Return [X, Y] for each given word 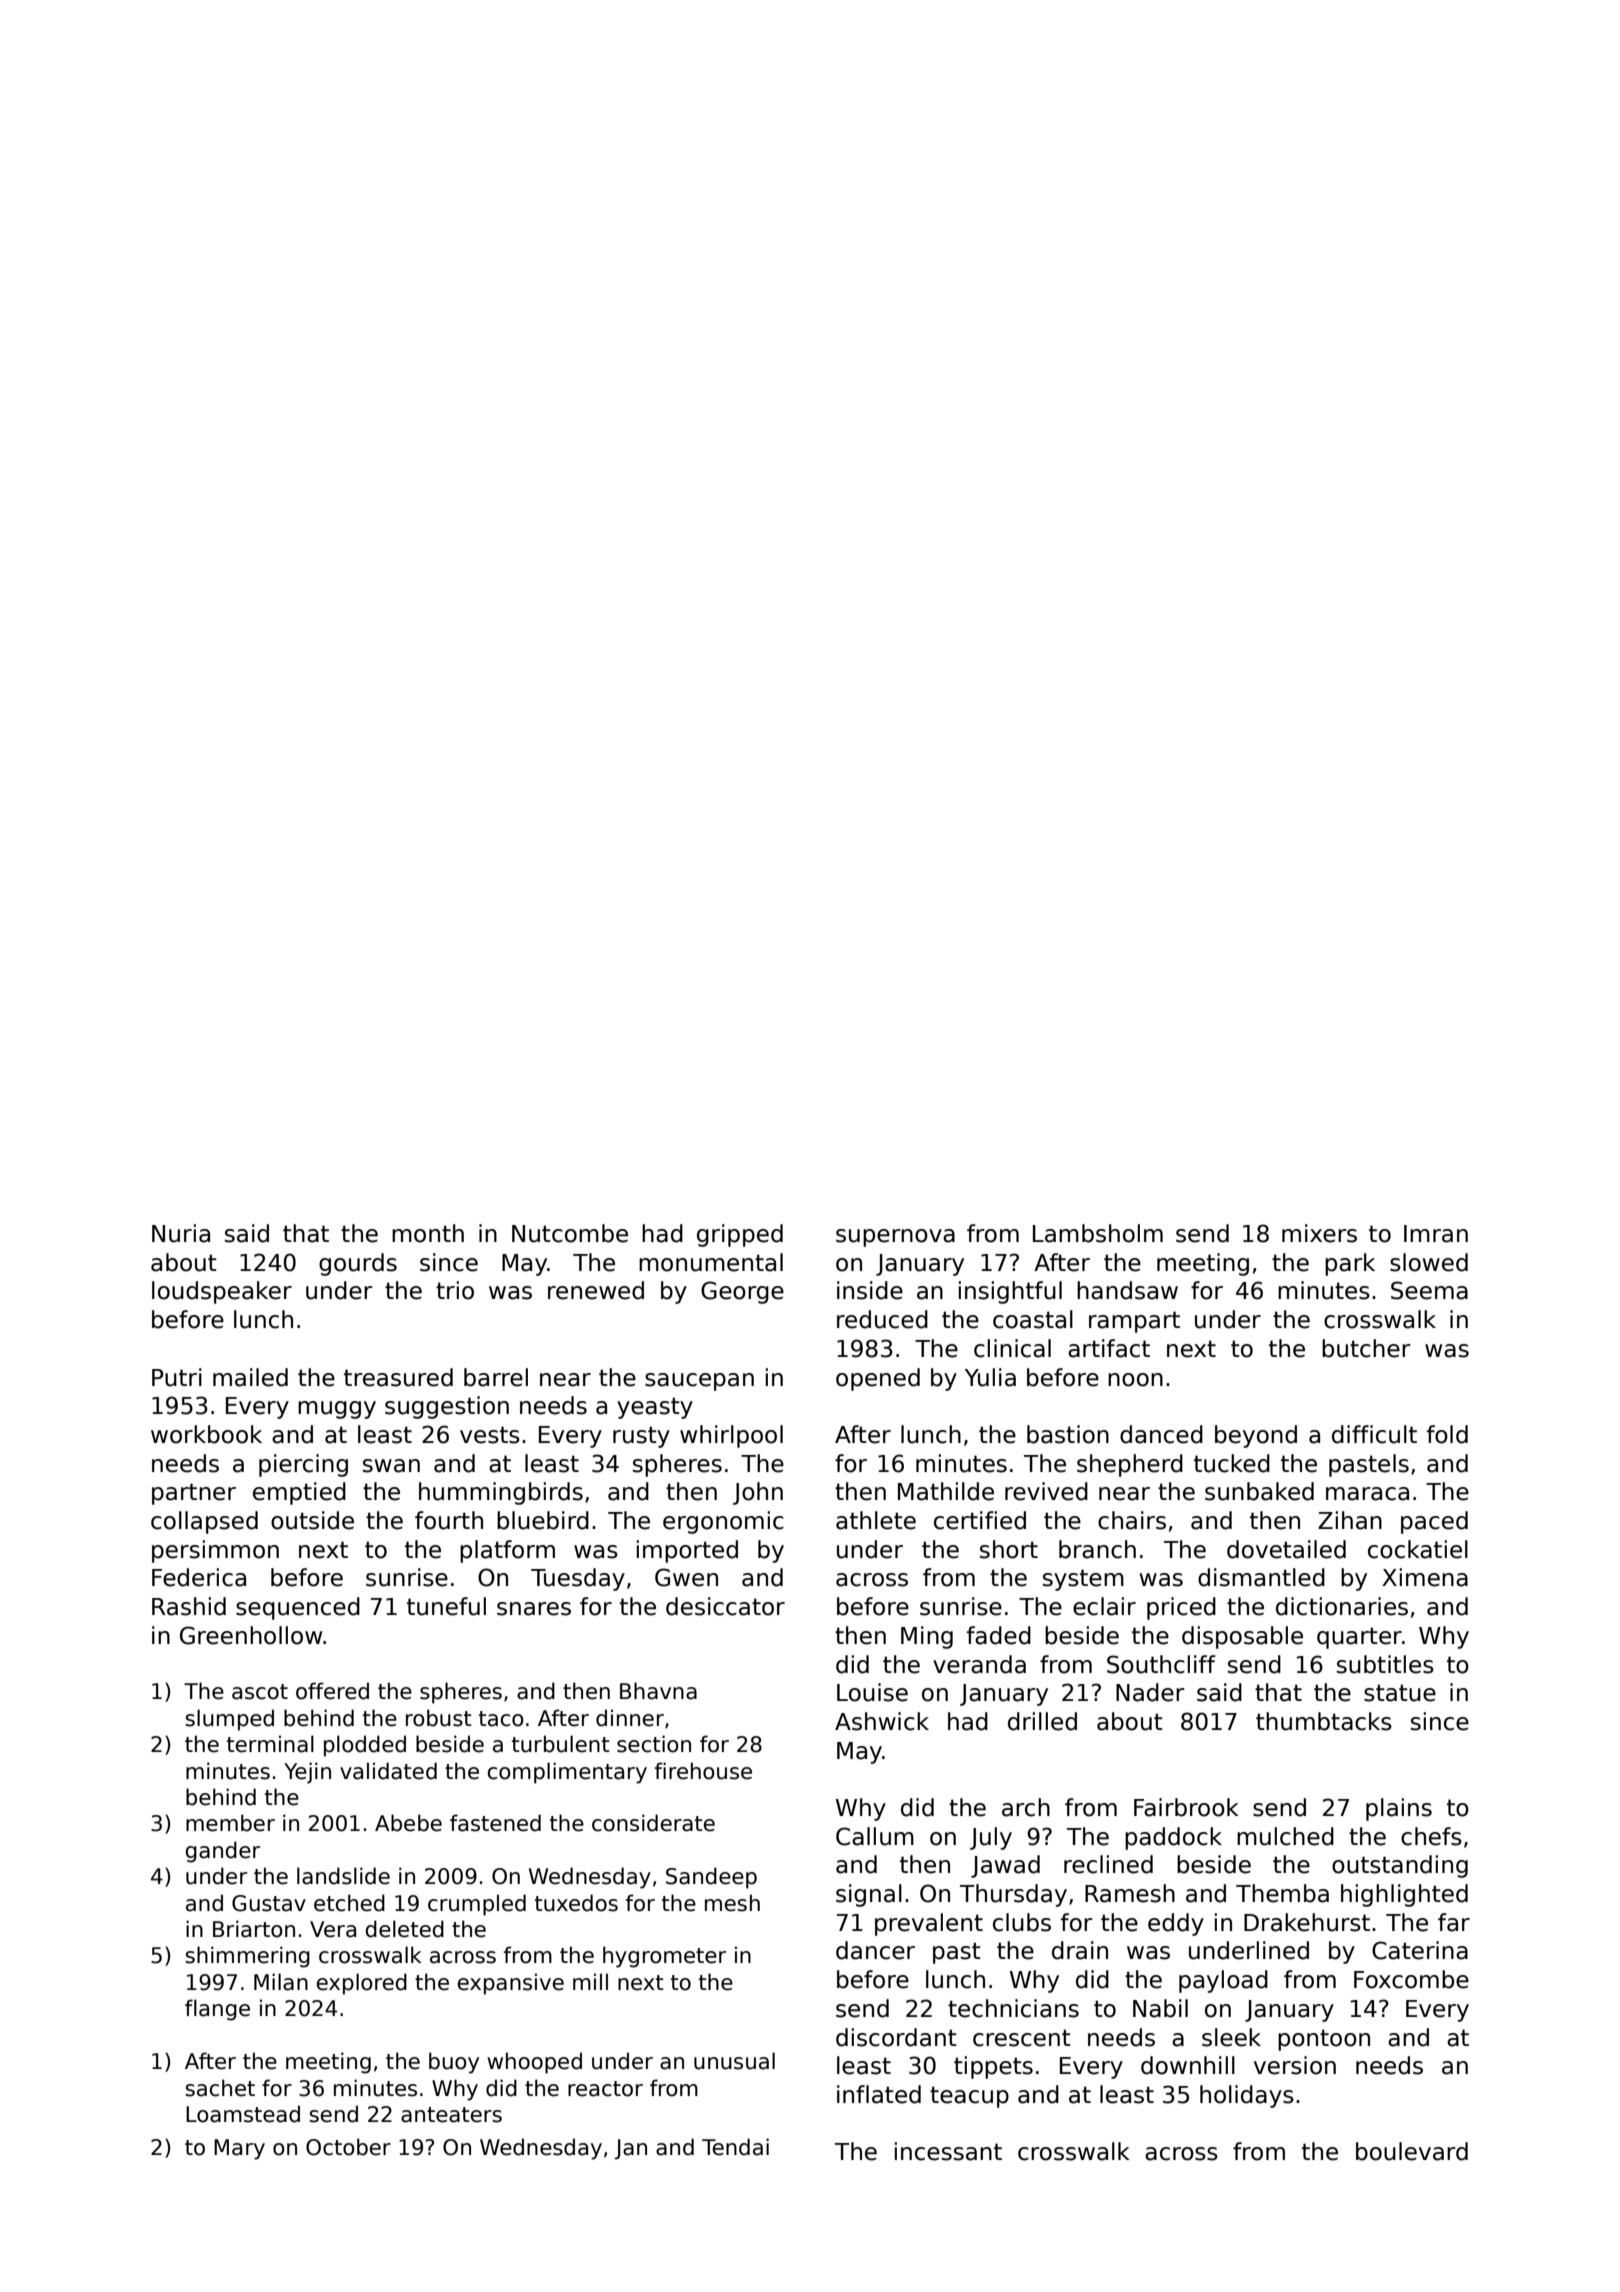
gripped [740, 1235]
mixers [1319, 1233]
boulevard [1412, 2151]
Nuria [181, 1233]
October [348, 2147]
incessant [948, 2151]
